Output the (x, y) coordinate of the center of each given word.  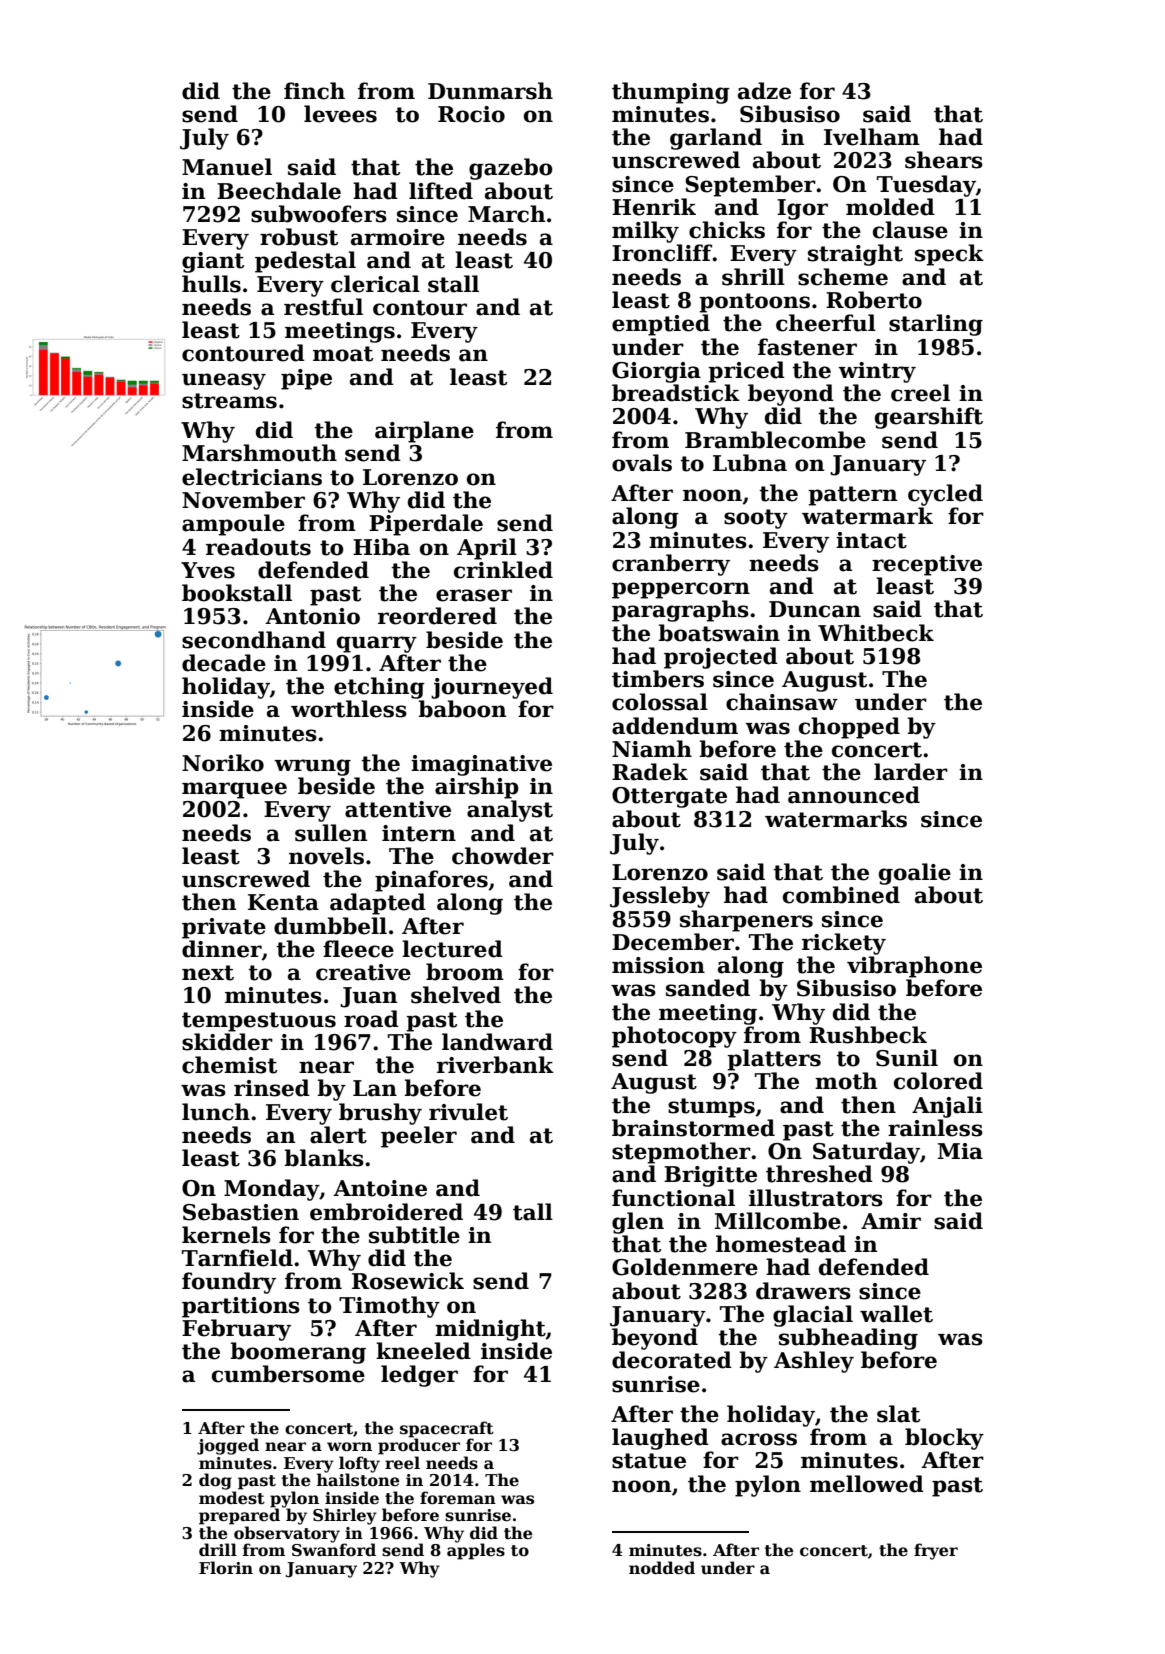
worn (349, 1447)
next (208, 973)
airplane (424, 432)
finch (314, 91)
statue (649, 1461)
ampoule (233, 525)
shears (944, 160)
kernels (226, 1235)
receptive (927, 565)
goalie (915, 874)
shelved (456, 995)
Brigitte (710, 1176)
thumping (671, 93)
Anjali (947, 1107)
